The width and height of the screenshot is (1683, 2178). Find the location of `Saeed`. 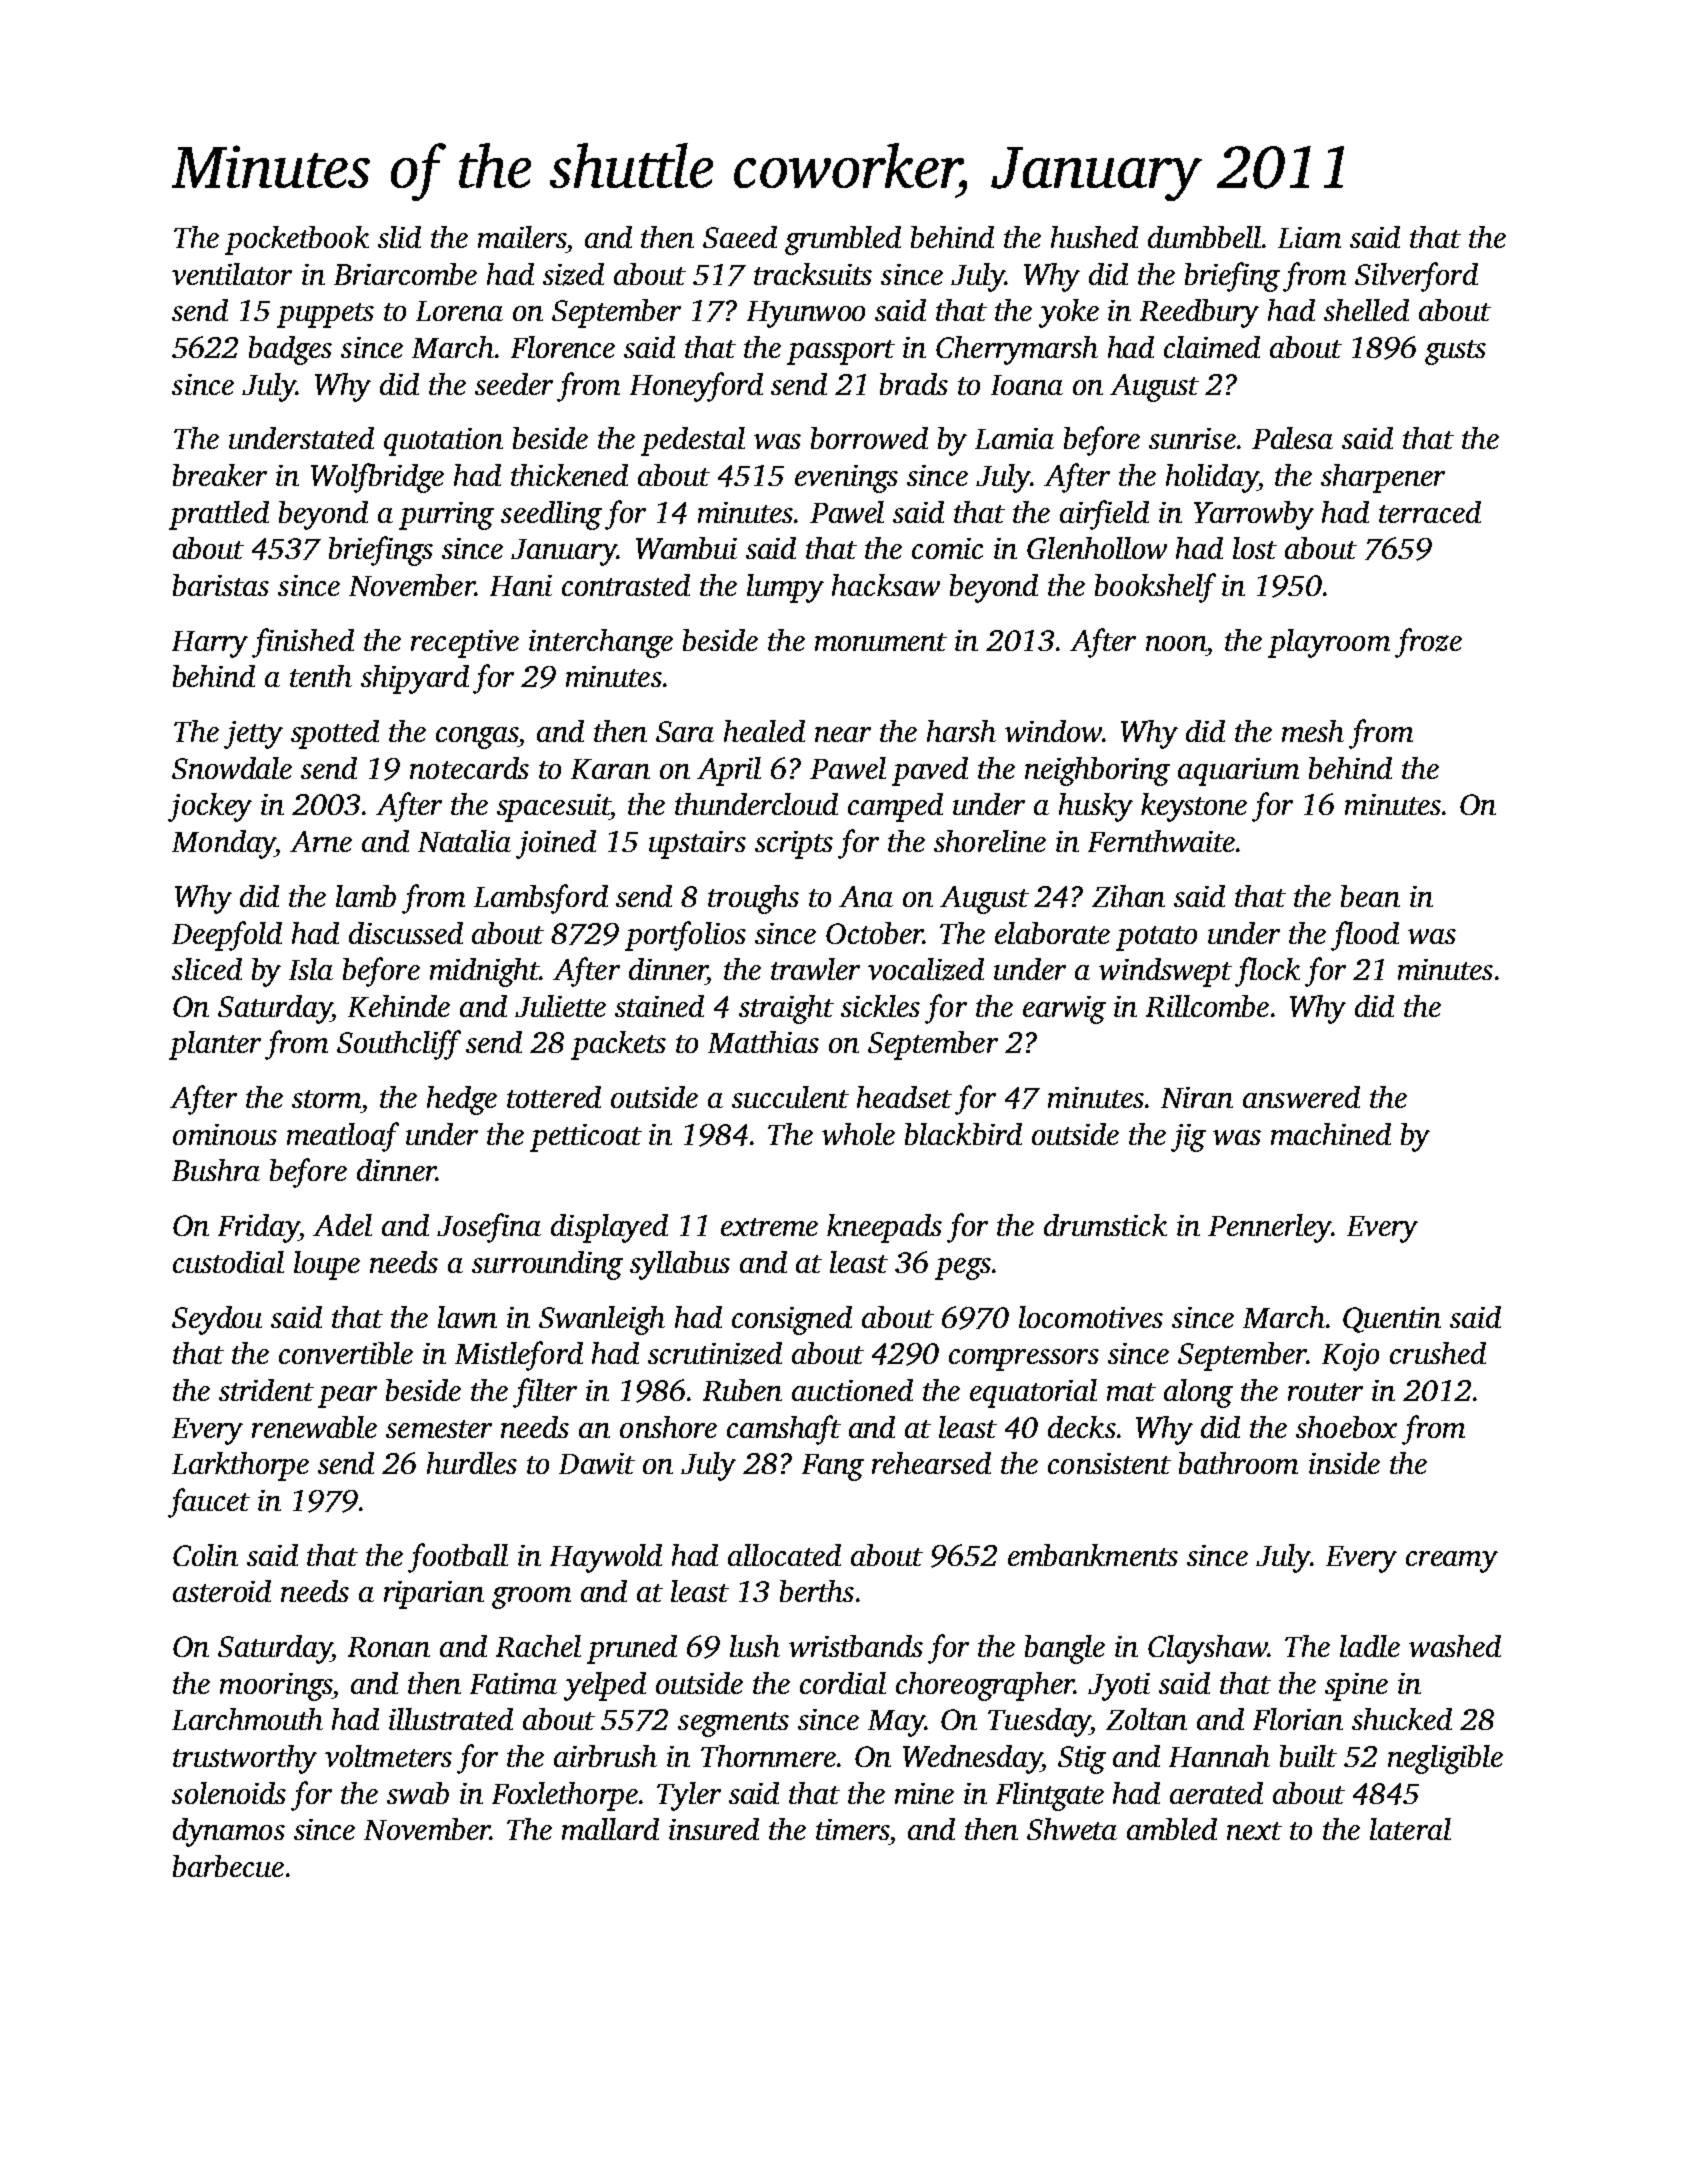

Saeed is located at coordinates (740, 237).
